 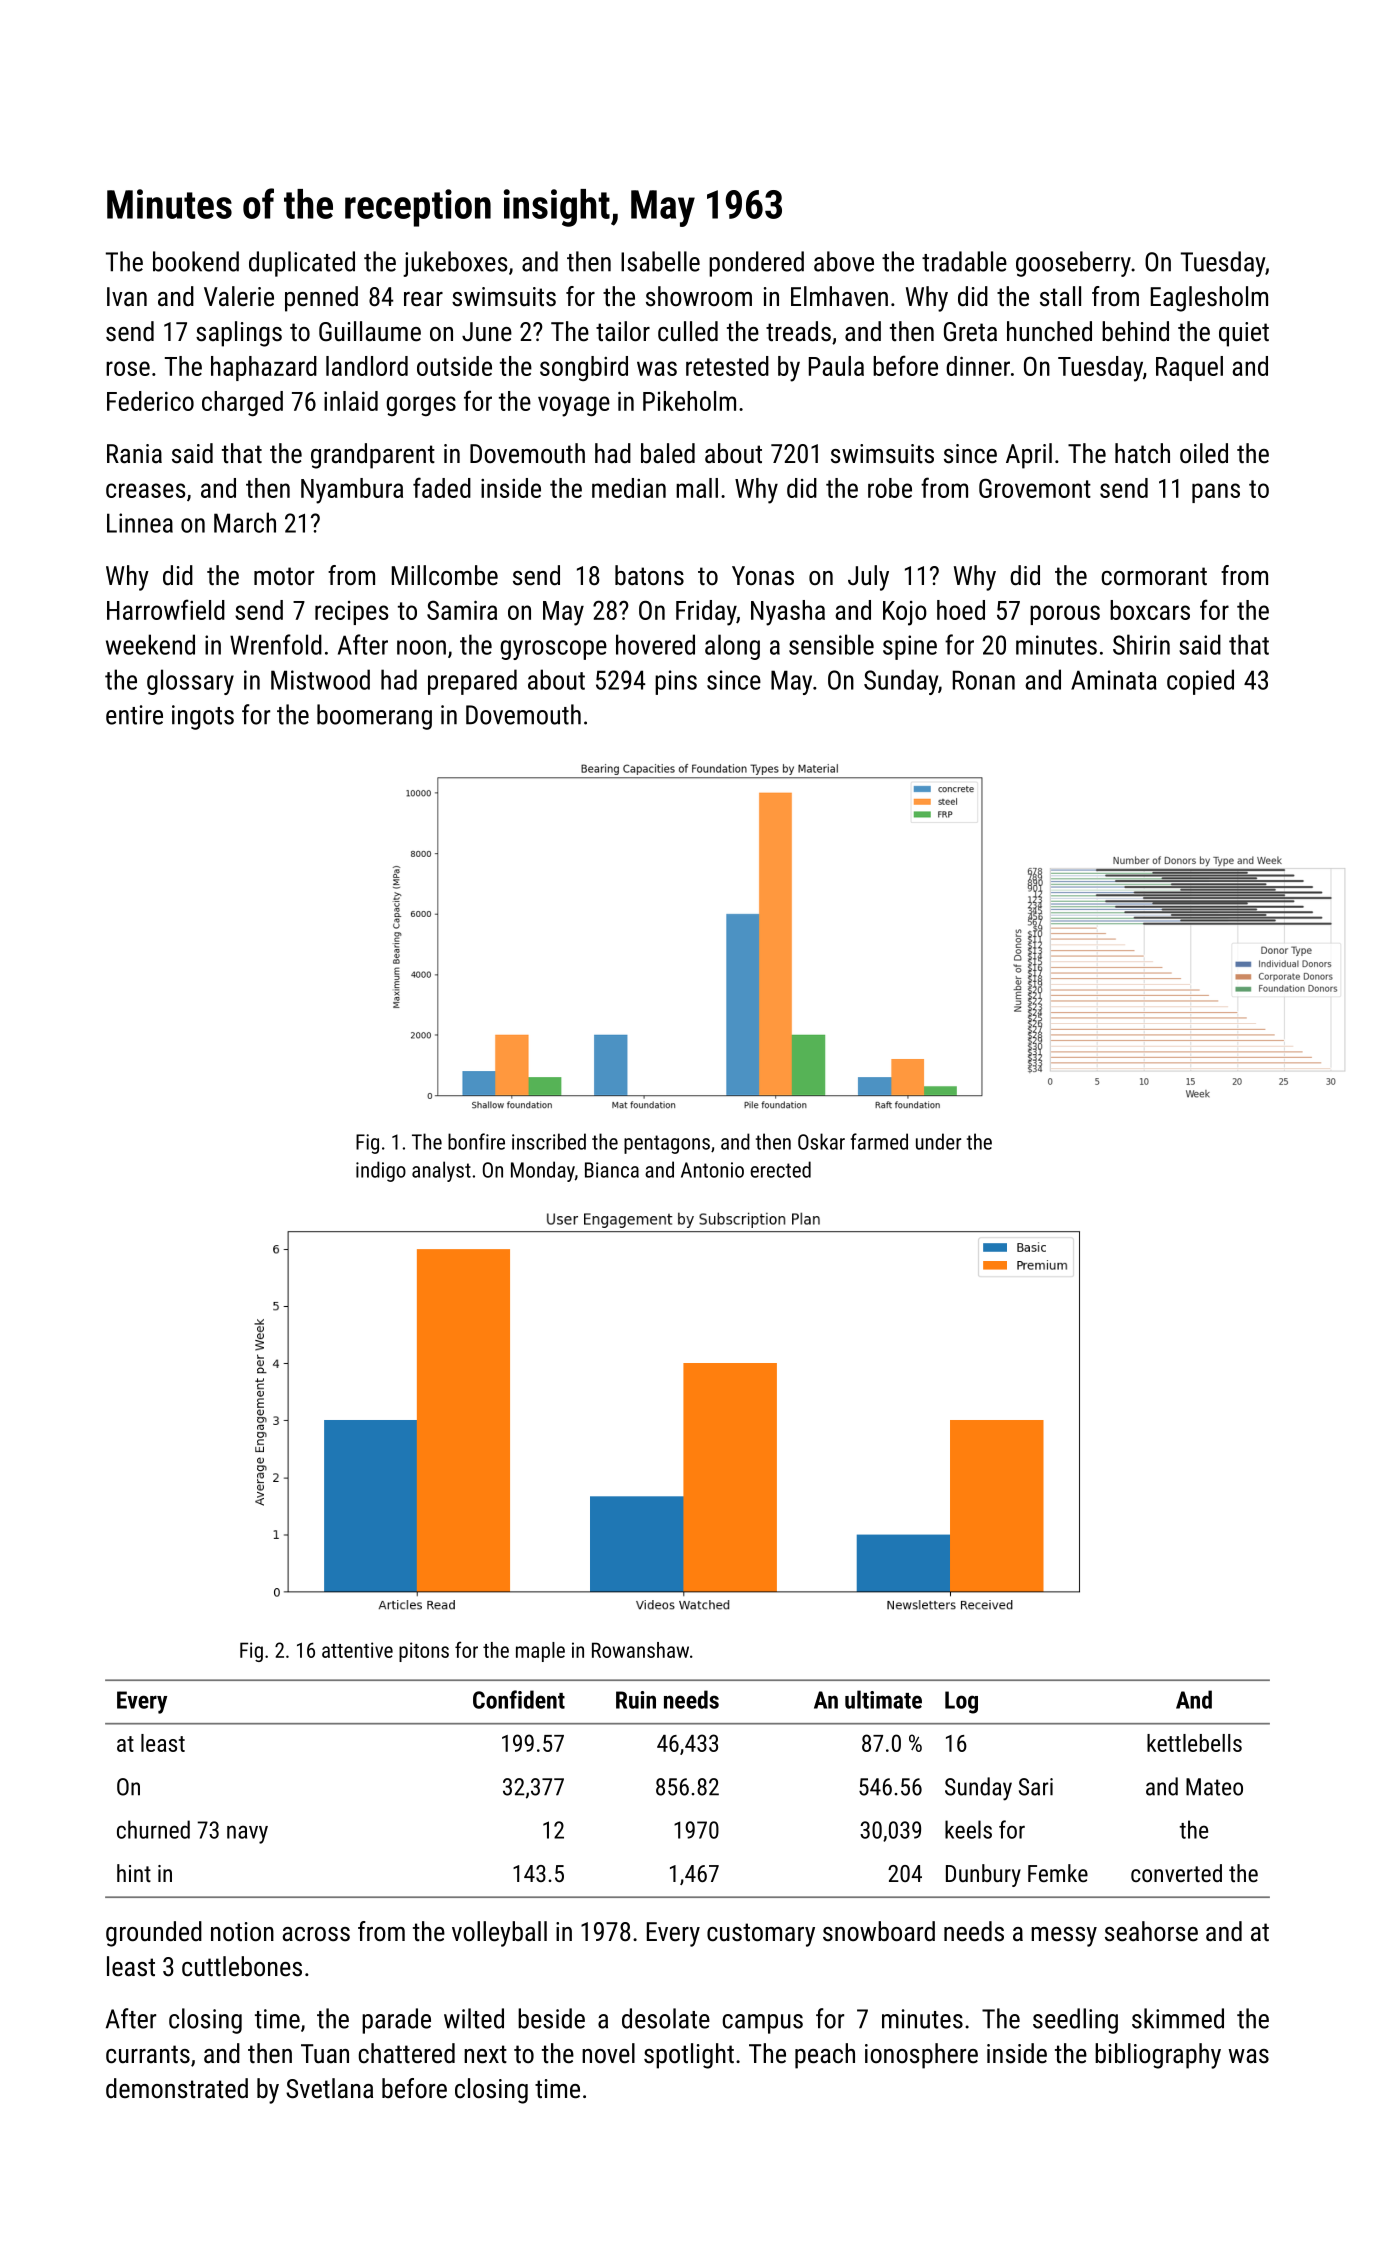 I want to click on gooseberry, so click(x=1073, y=264).
